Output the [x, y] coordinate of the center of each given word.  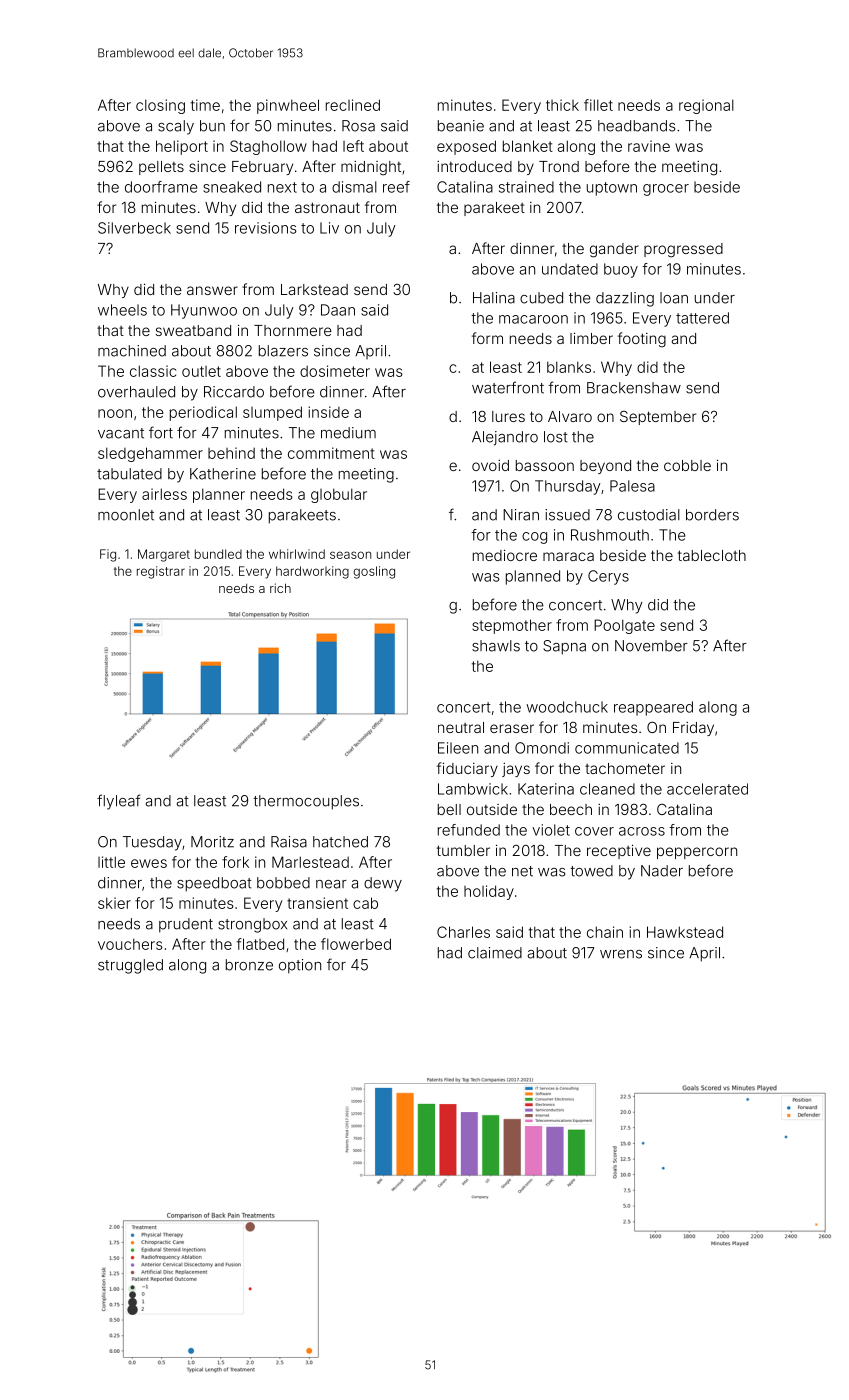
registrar [161, 572]
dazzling [625, 299]
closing [160, 106]
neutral [461, 727]
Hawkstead [685, 932]
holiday [489, 892]
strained [526, 187]
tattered [702, 318]
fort [161, 432]
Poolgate [624, 626]
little [111, 862]
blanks [569, 367]
